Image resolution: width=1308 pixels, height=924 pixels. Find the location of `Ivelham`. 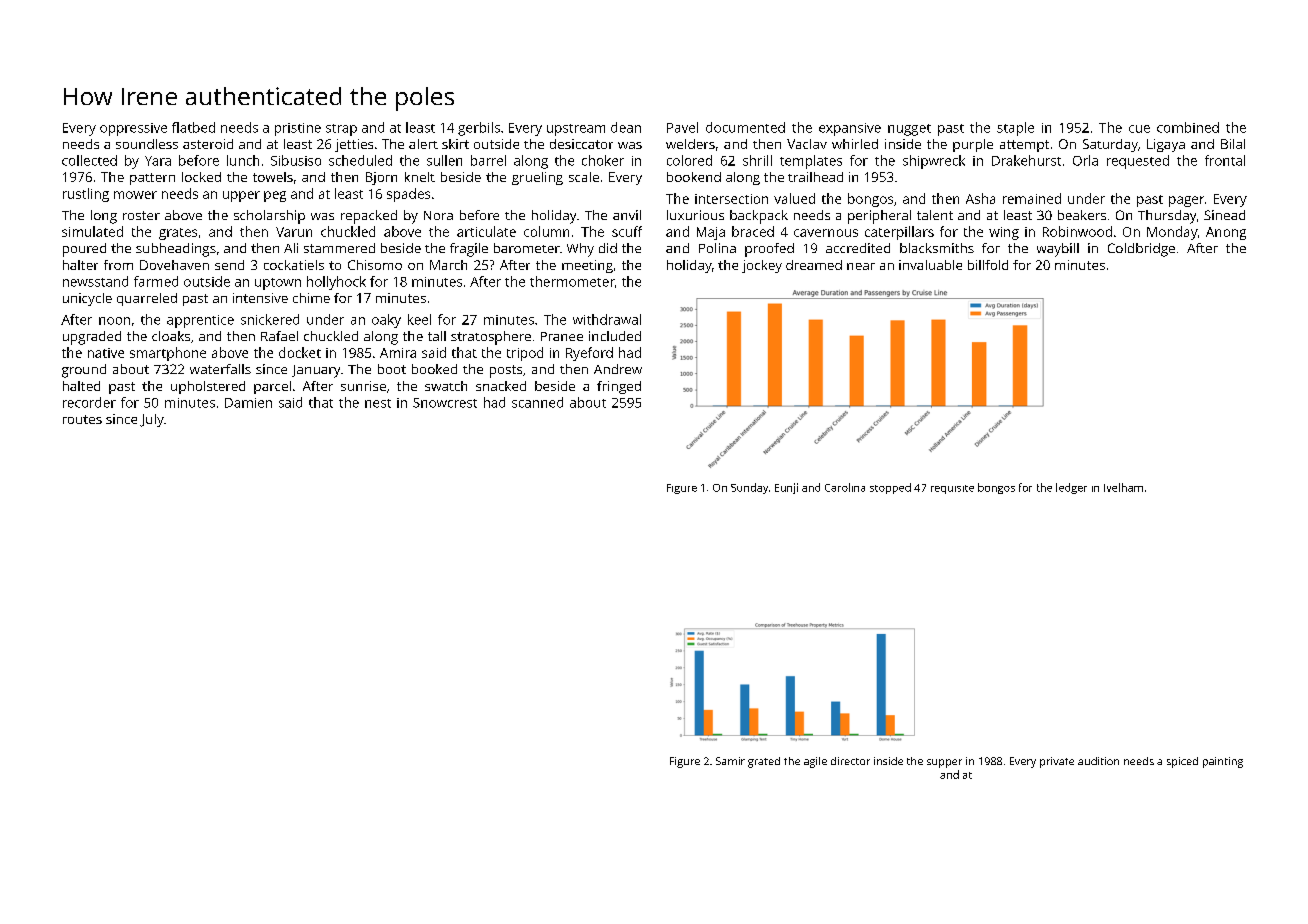

Ivelham is located at coordinates (1123, 487).
